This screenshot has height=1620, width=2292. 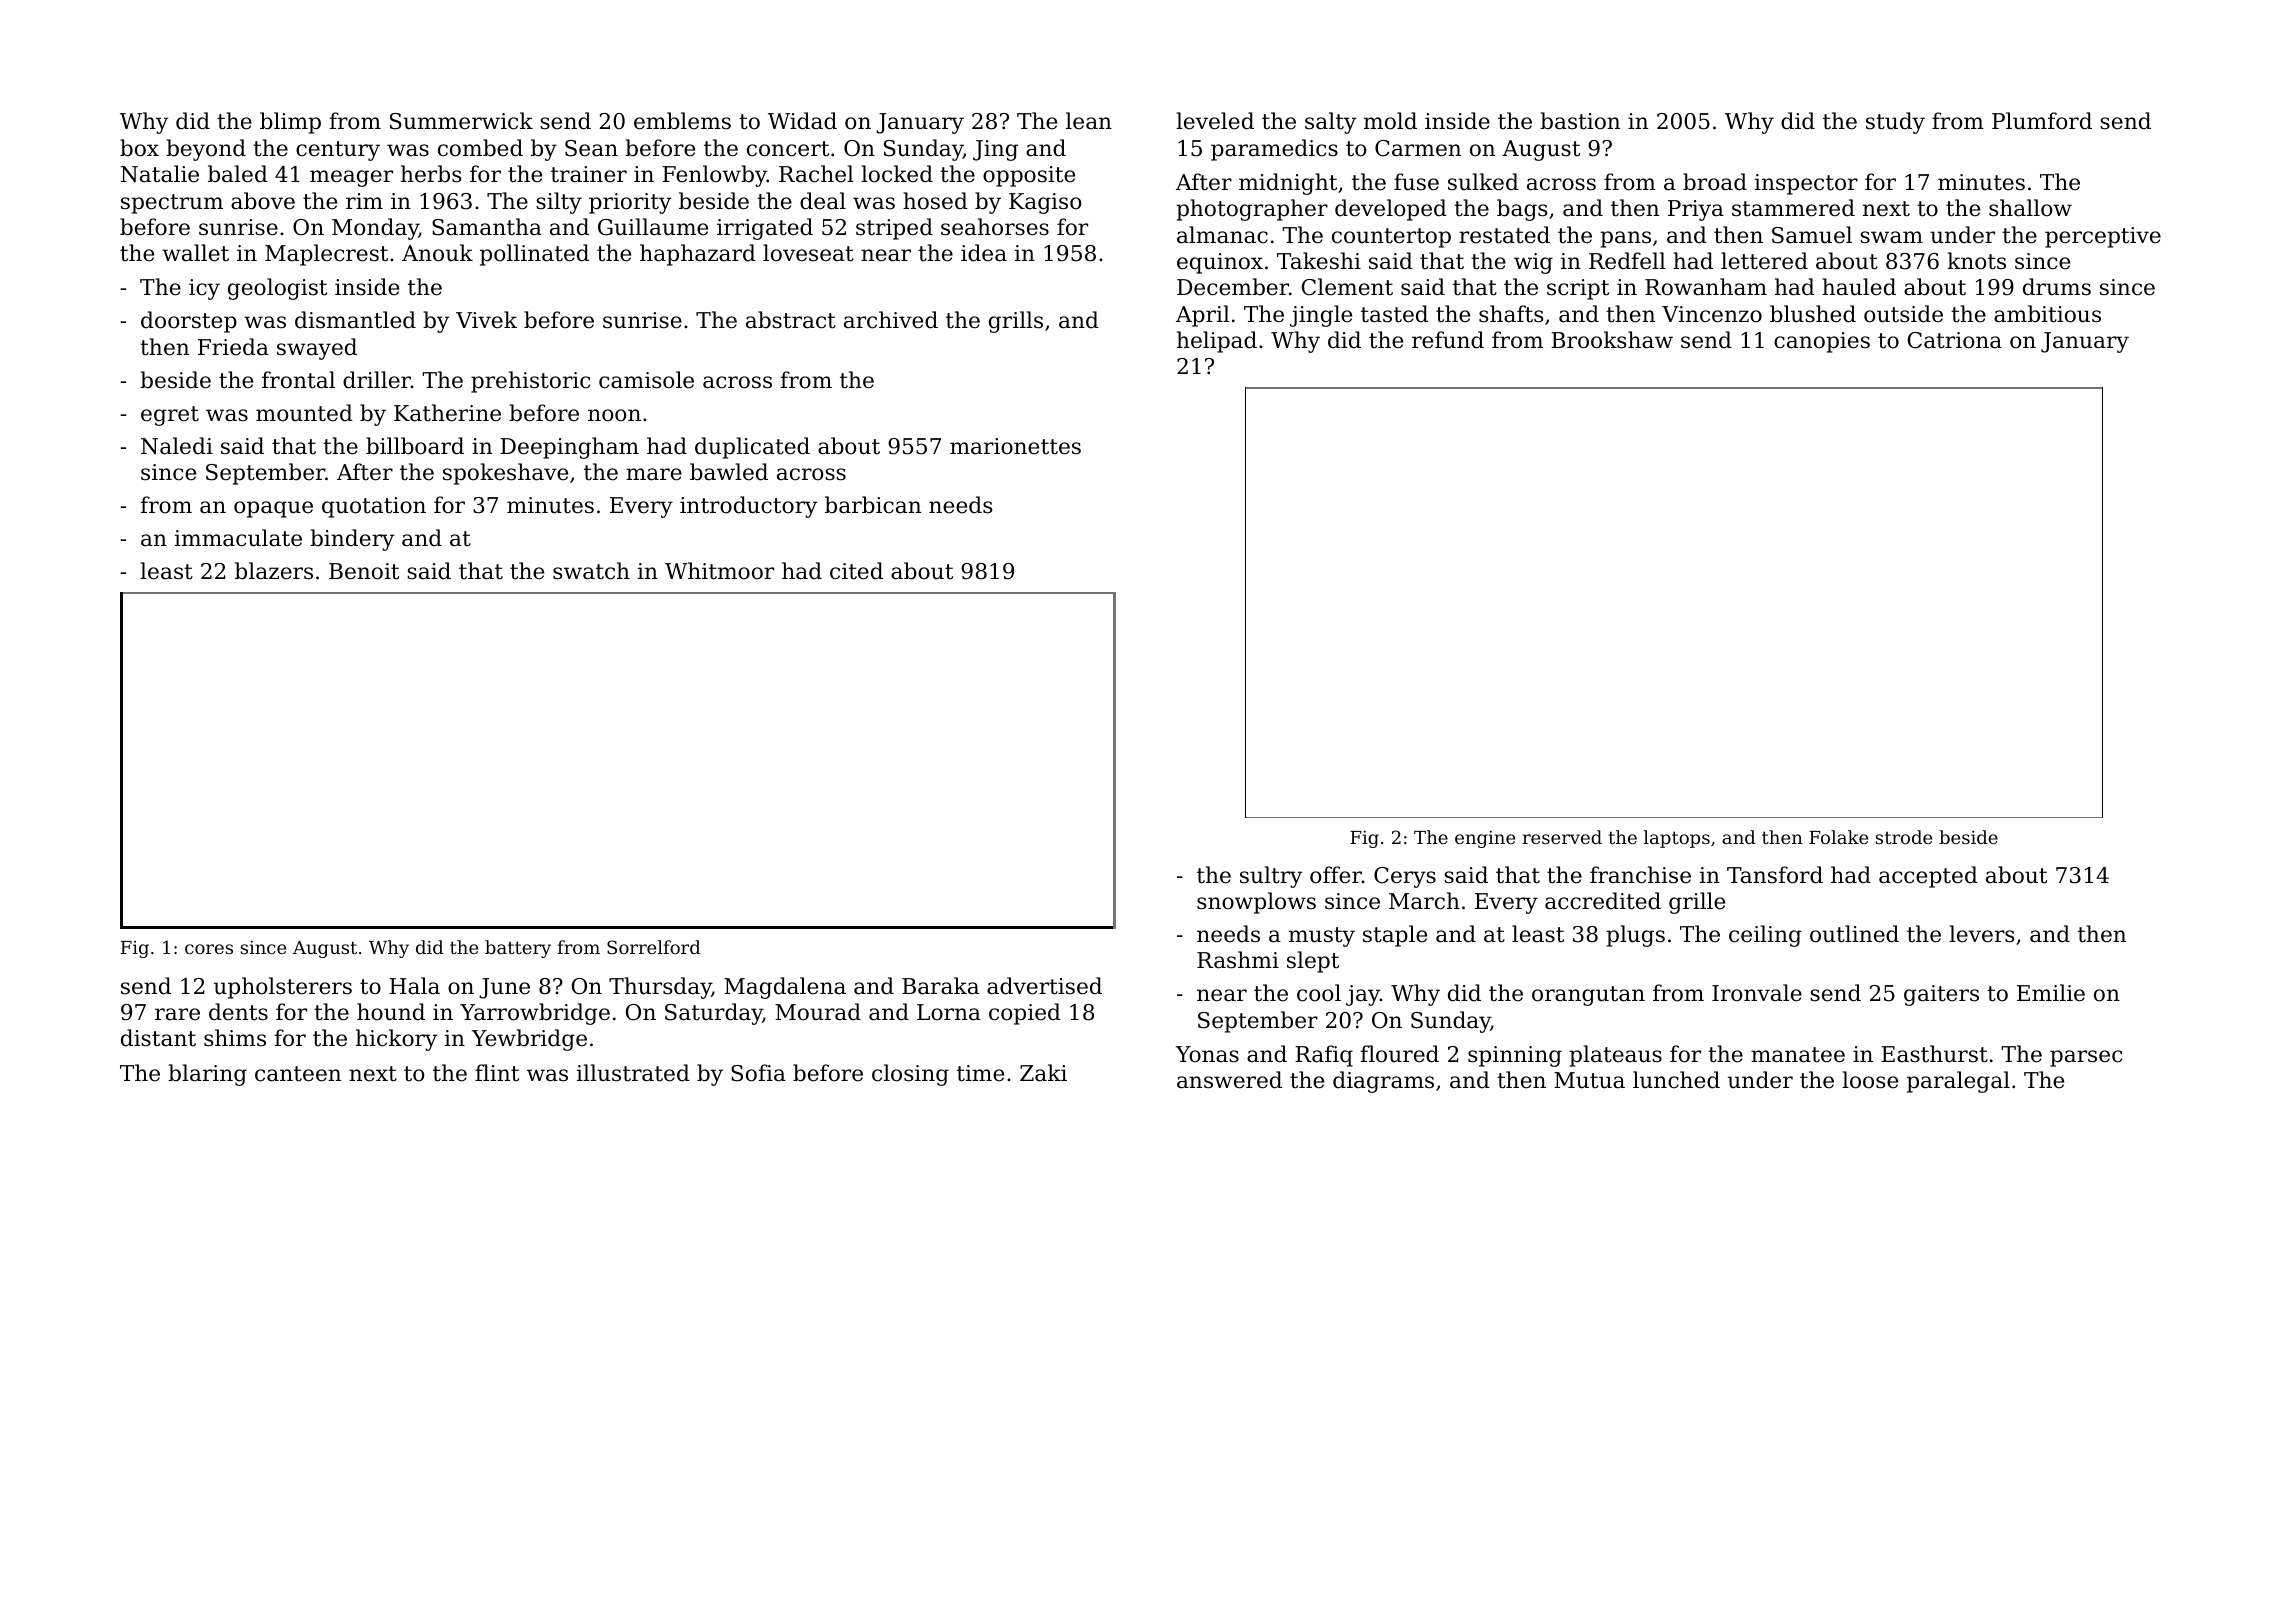 I want to click on Vivek, so click(x=486, y=320).
